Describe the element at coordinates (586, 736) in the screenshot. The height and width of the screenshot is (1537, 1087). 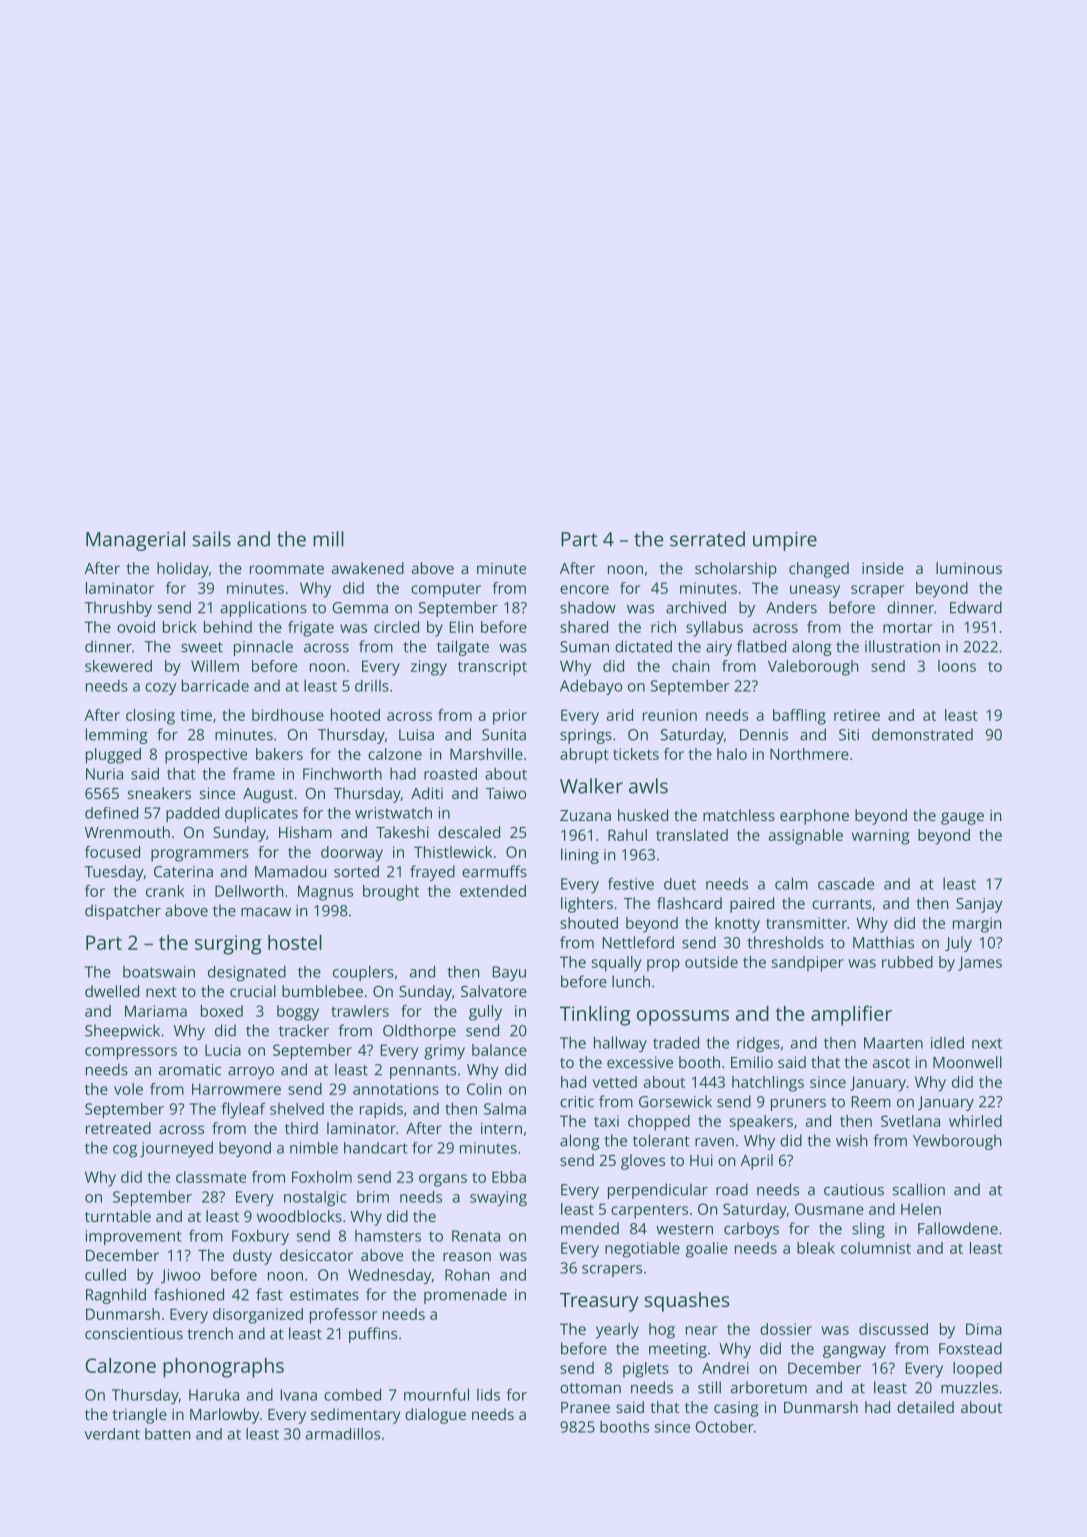
I see `springs` at that location.
